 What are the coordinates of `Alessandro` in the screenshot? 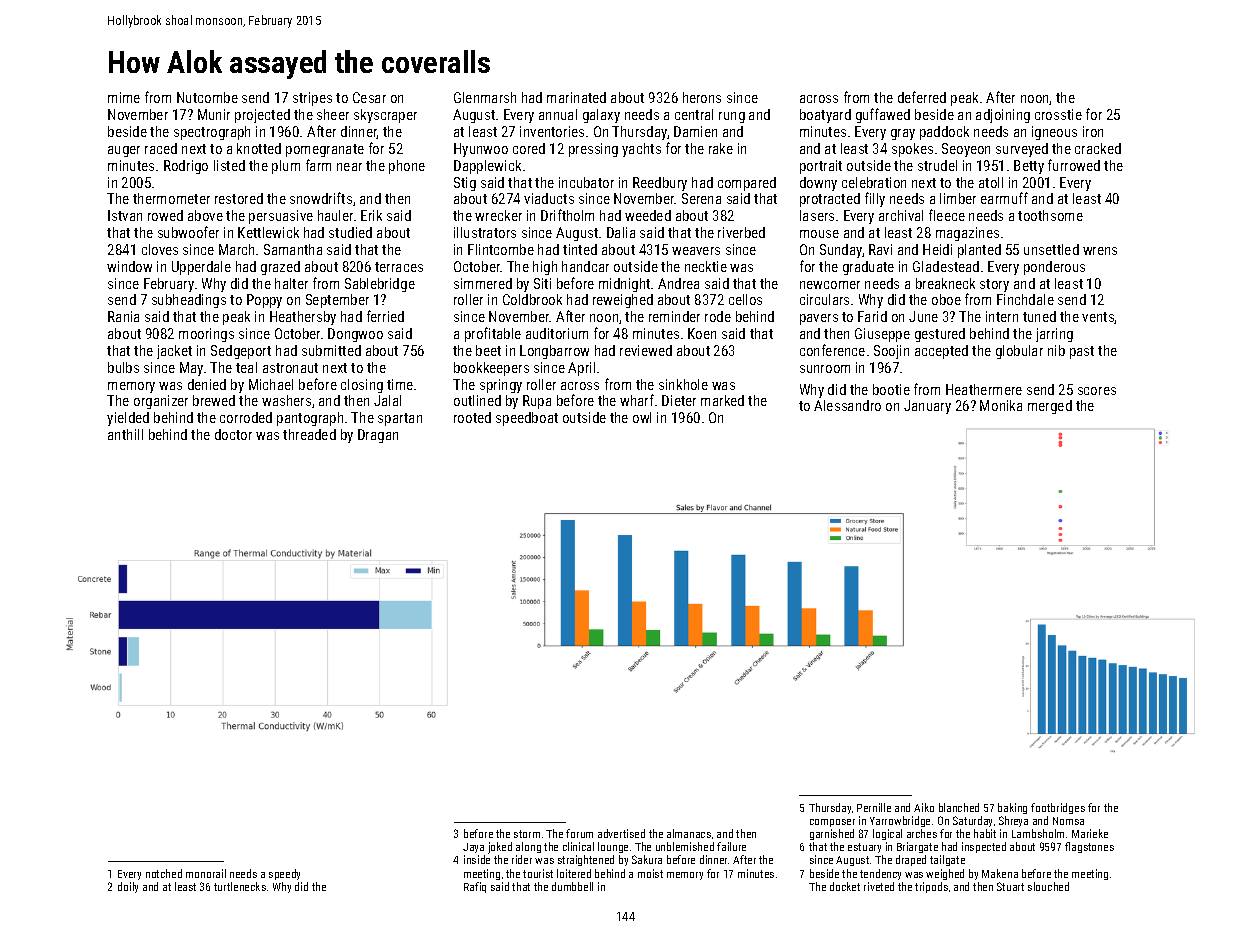 It's located at (847, 405).
